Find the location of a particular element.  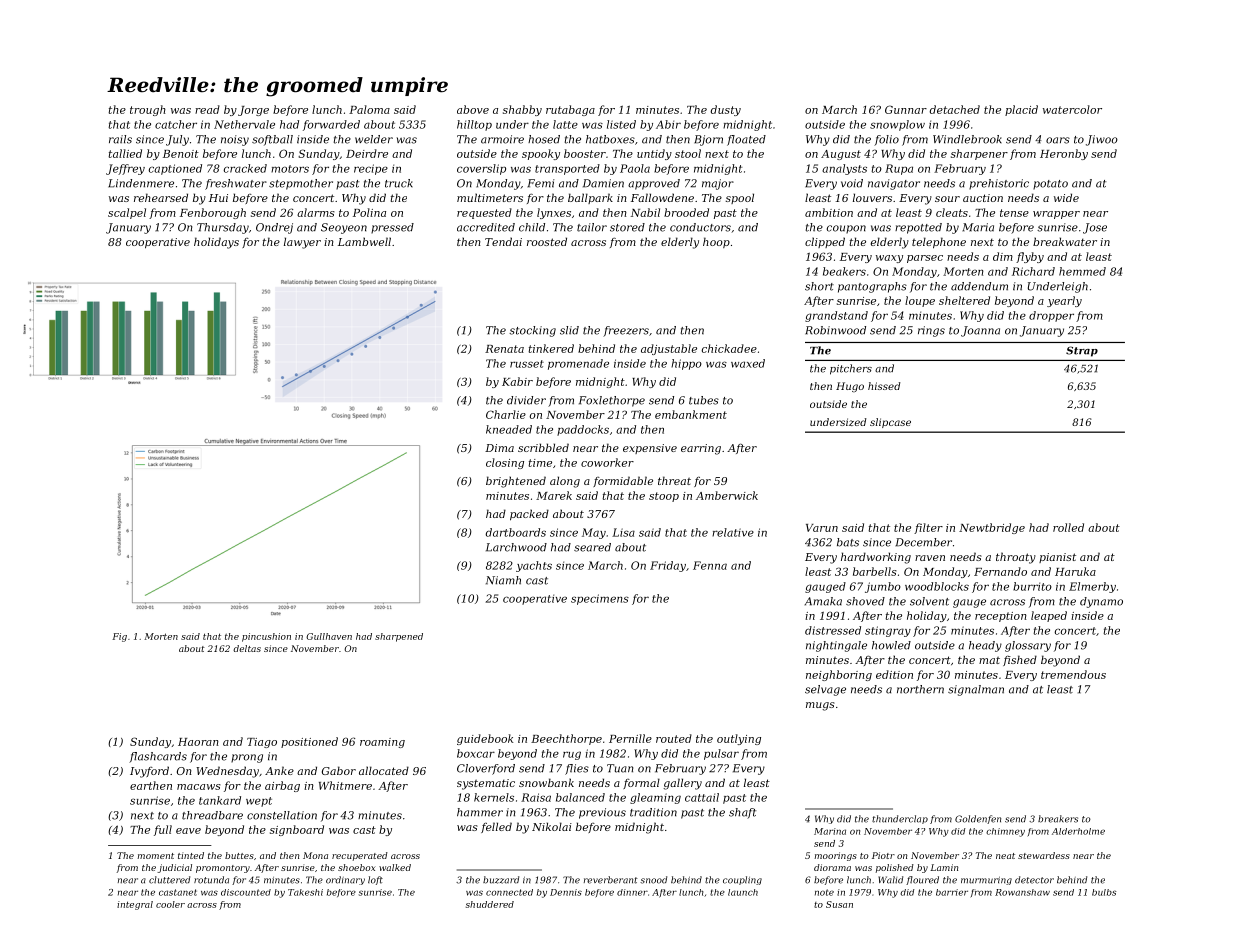

loft is located at coordinates (375, 880).
